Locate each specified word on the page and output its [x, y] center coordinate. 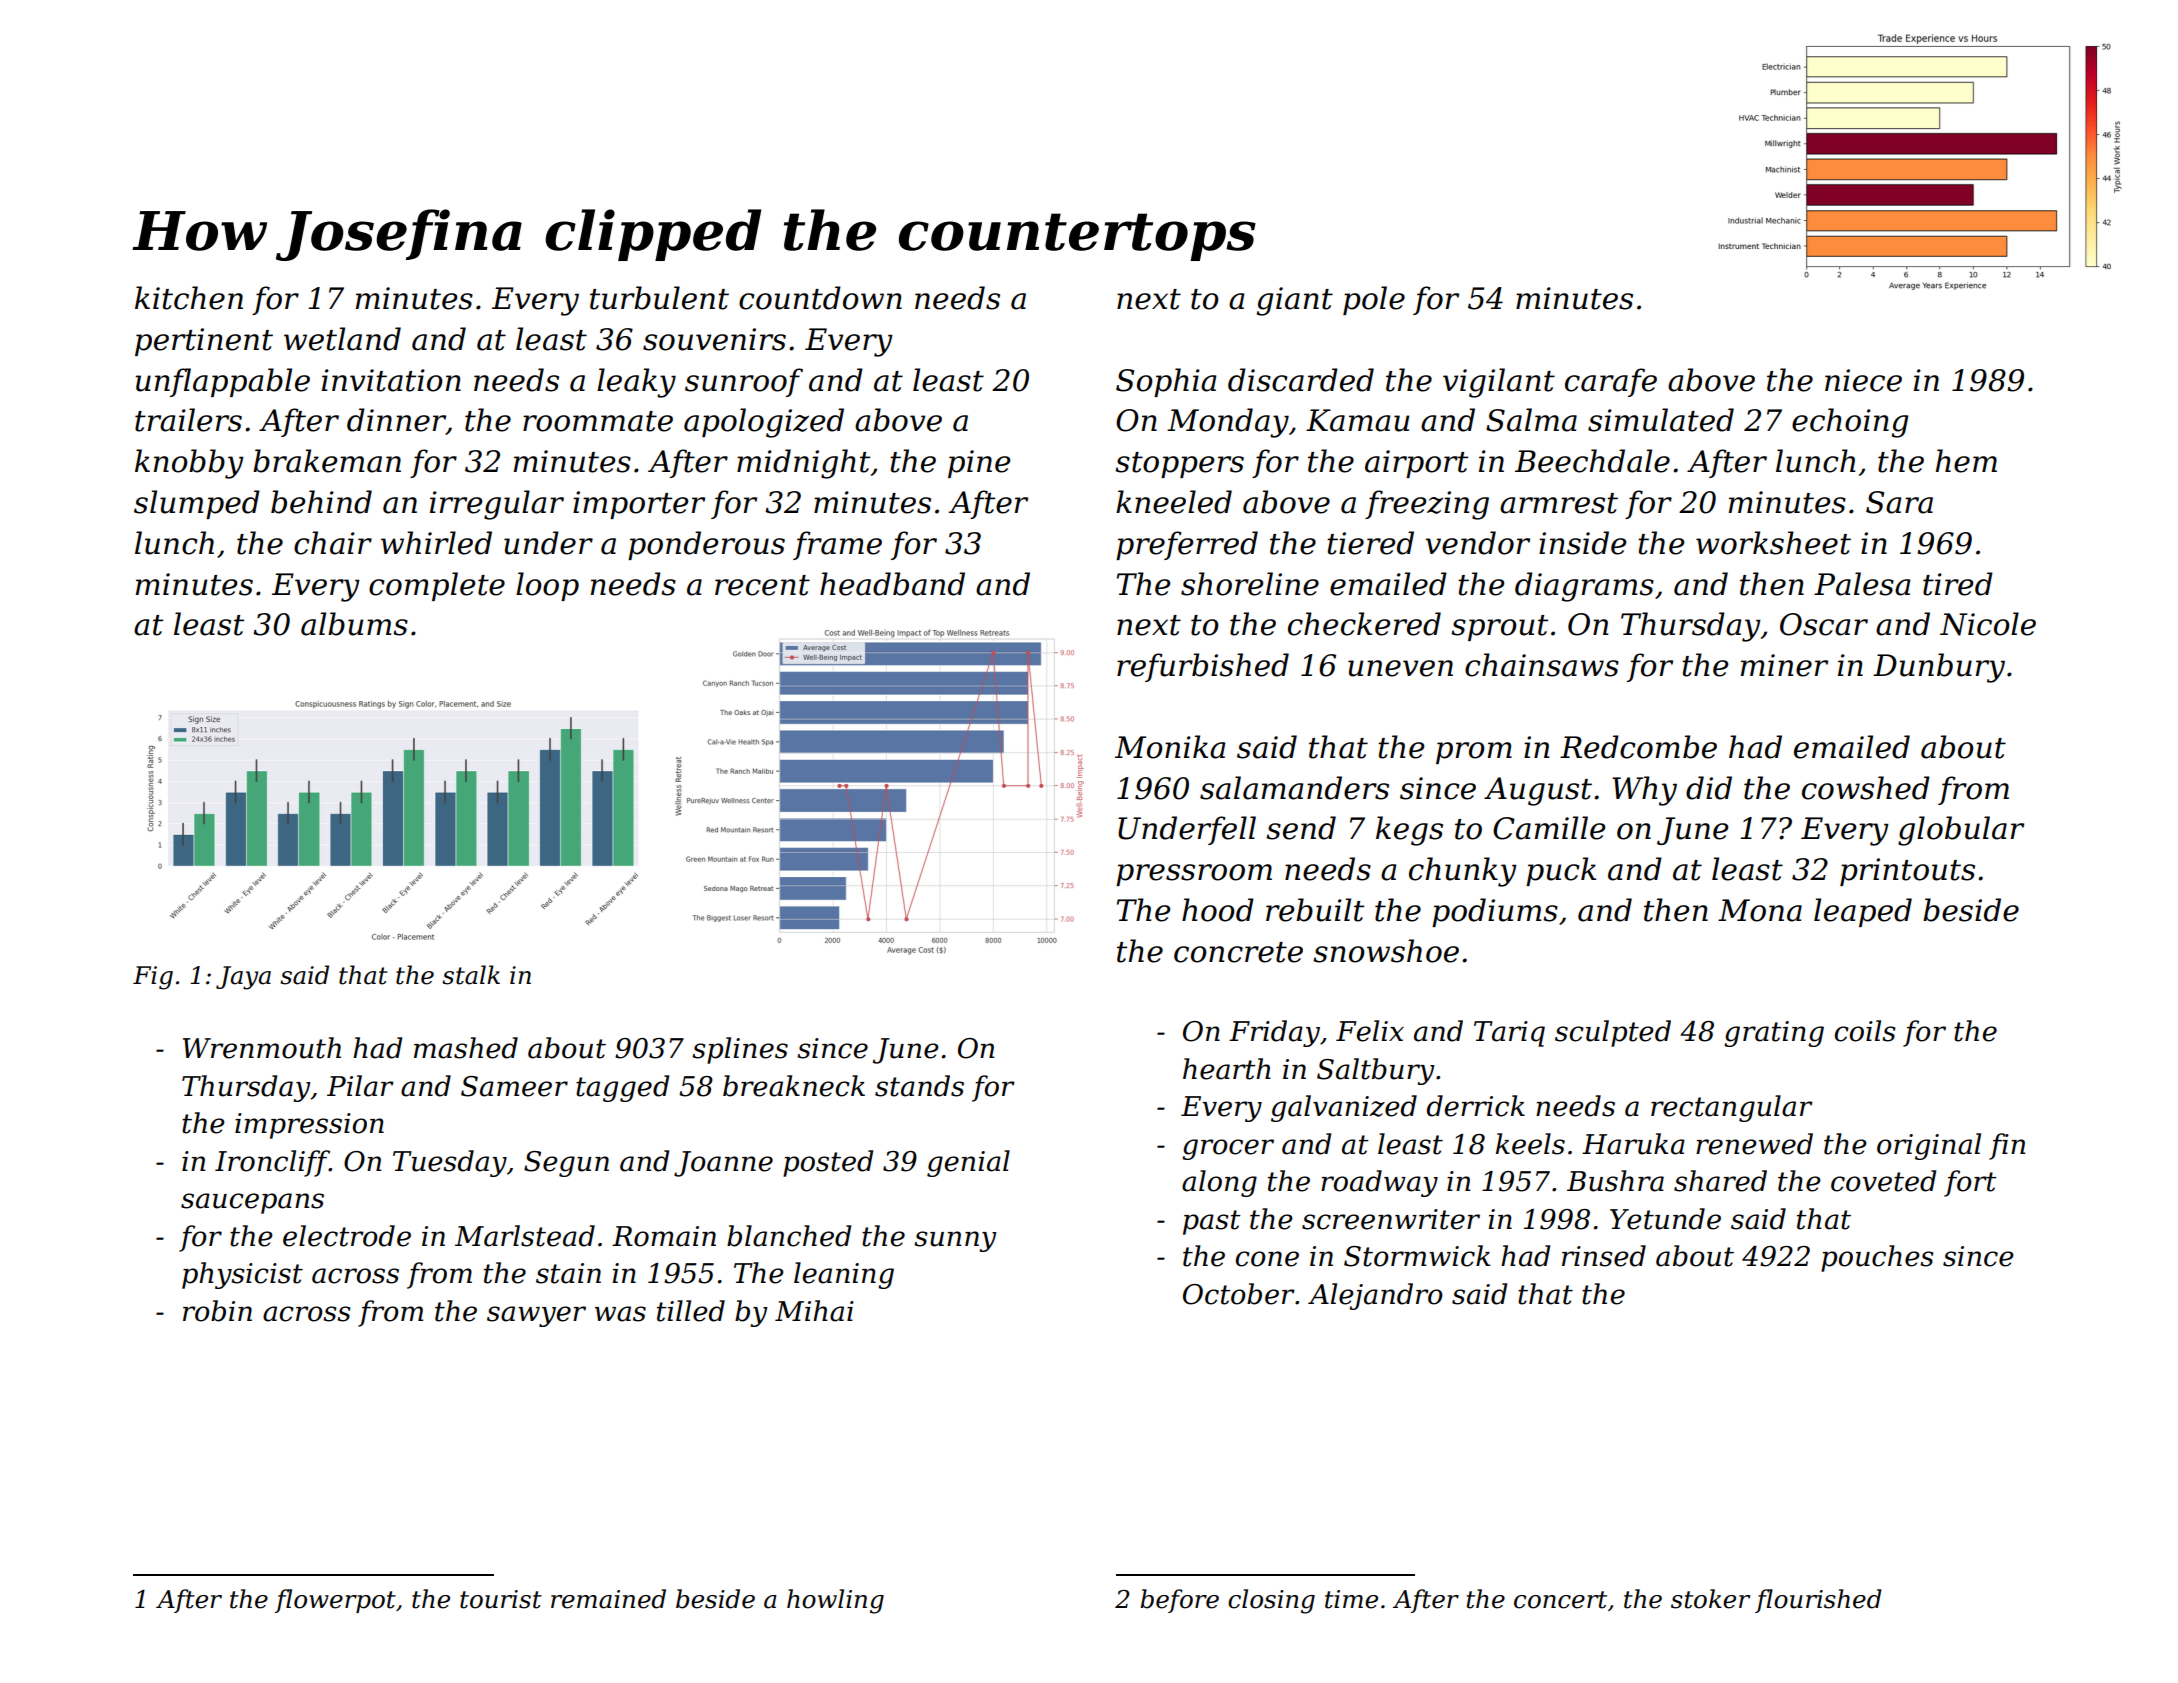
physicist [242, 1275]
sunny [955, 1241]
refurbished [1203, 667]
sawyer [536, 1316]
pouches [1877, 1258]
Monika [1170, 747]
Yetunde [1665, 1219]
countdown [820, 298]
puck [1561, 871]
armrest [1559, 503]
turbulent [659, 298]
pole [1374, 300]
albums [354, 624]
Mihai [814, 1311]
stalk [471, 975]
